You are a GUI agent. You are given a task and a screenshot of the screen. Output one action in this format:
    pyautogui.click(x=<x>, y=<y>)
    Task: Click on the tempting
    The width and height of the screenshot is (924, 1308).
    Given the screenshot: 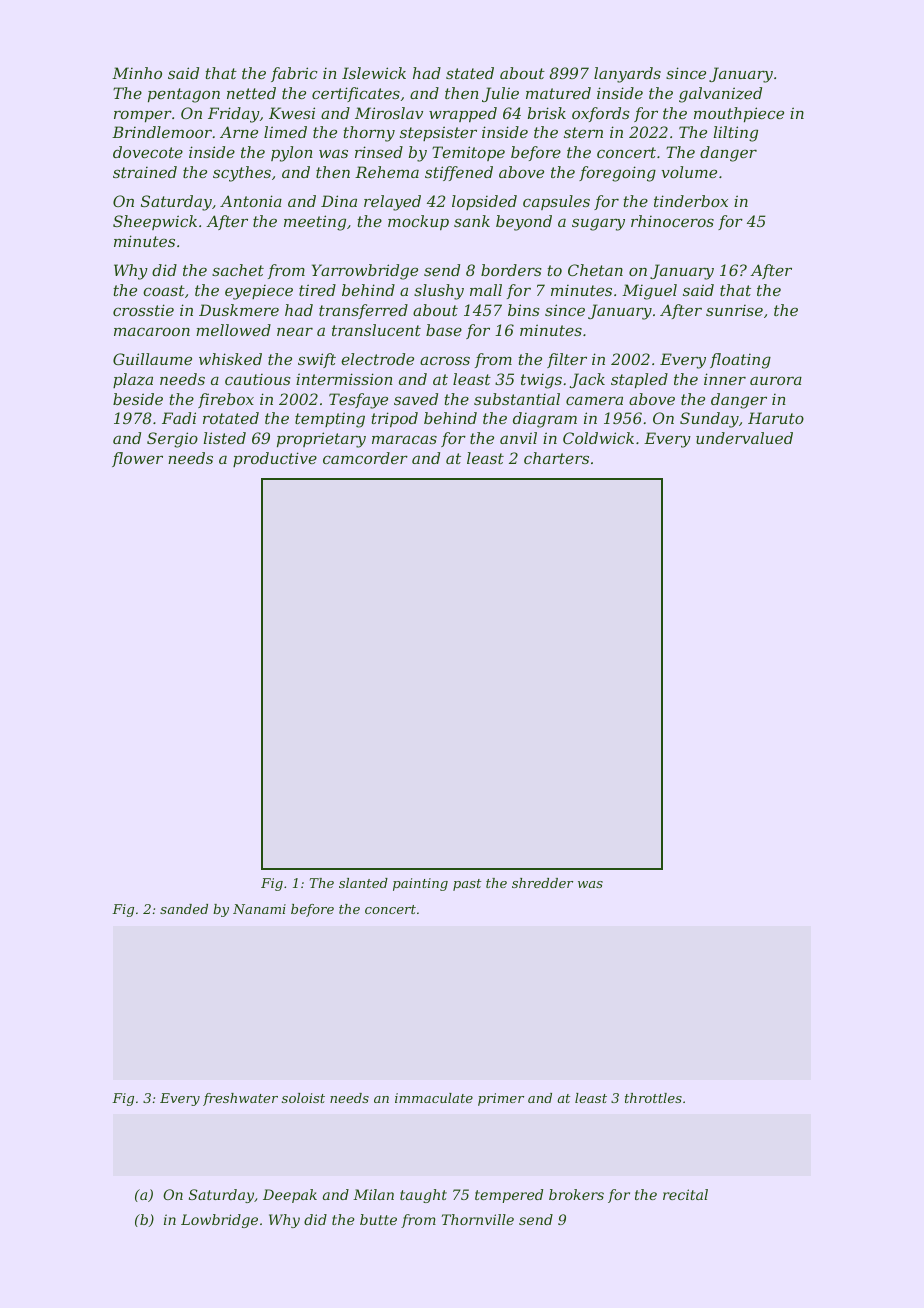 What is the action you would take?
    pyautogui.click(x=330, y=420)
